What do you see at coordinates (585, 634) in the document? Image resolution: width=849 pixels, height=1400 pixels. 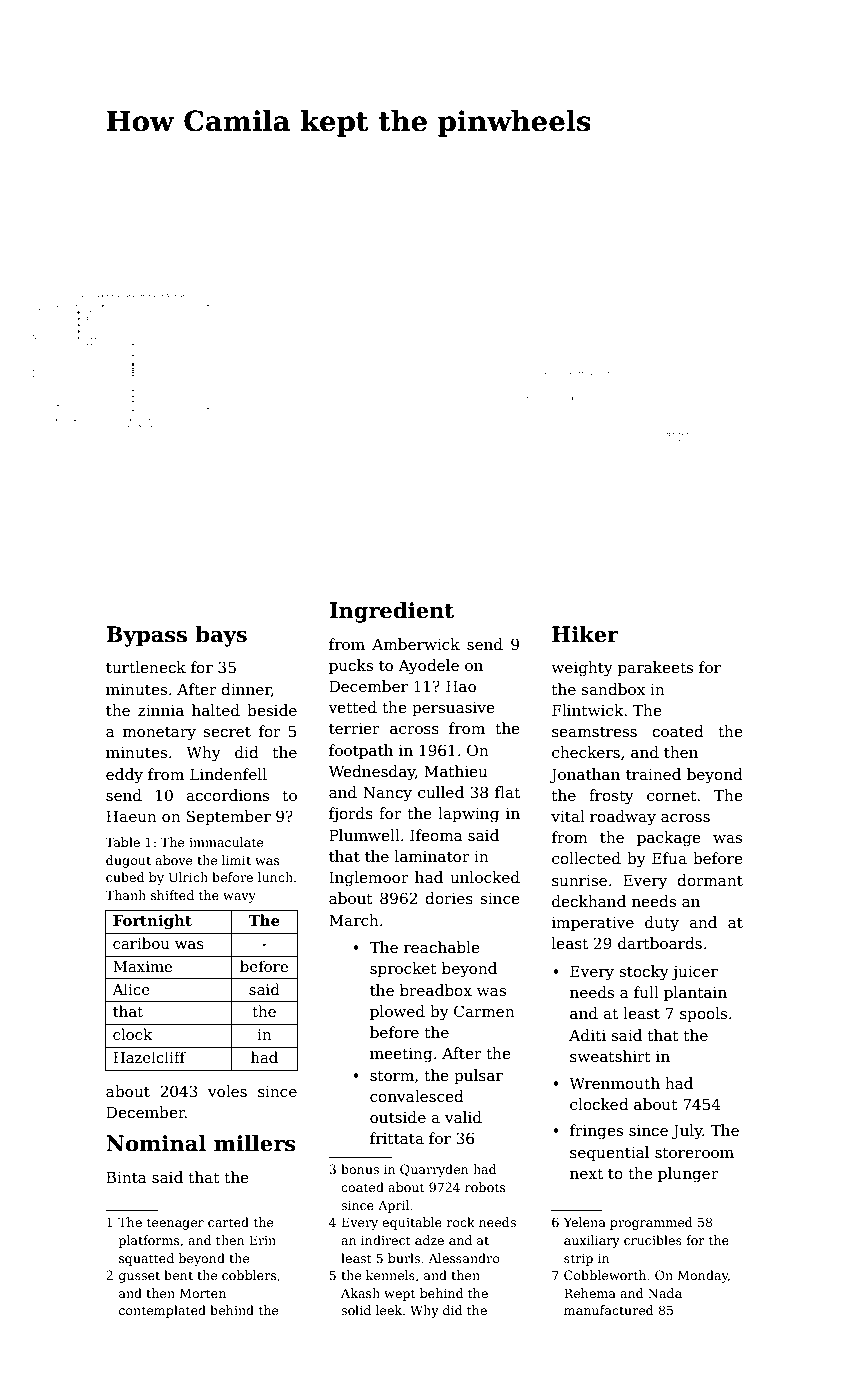 I see `Hiker` at bounding box center [585, 634].
